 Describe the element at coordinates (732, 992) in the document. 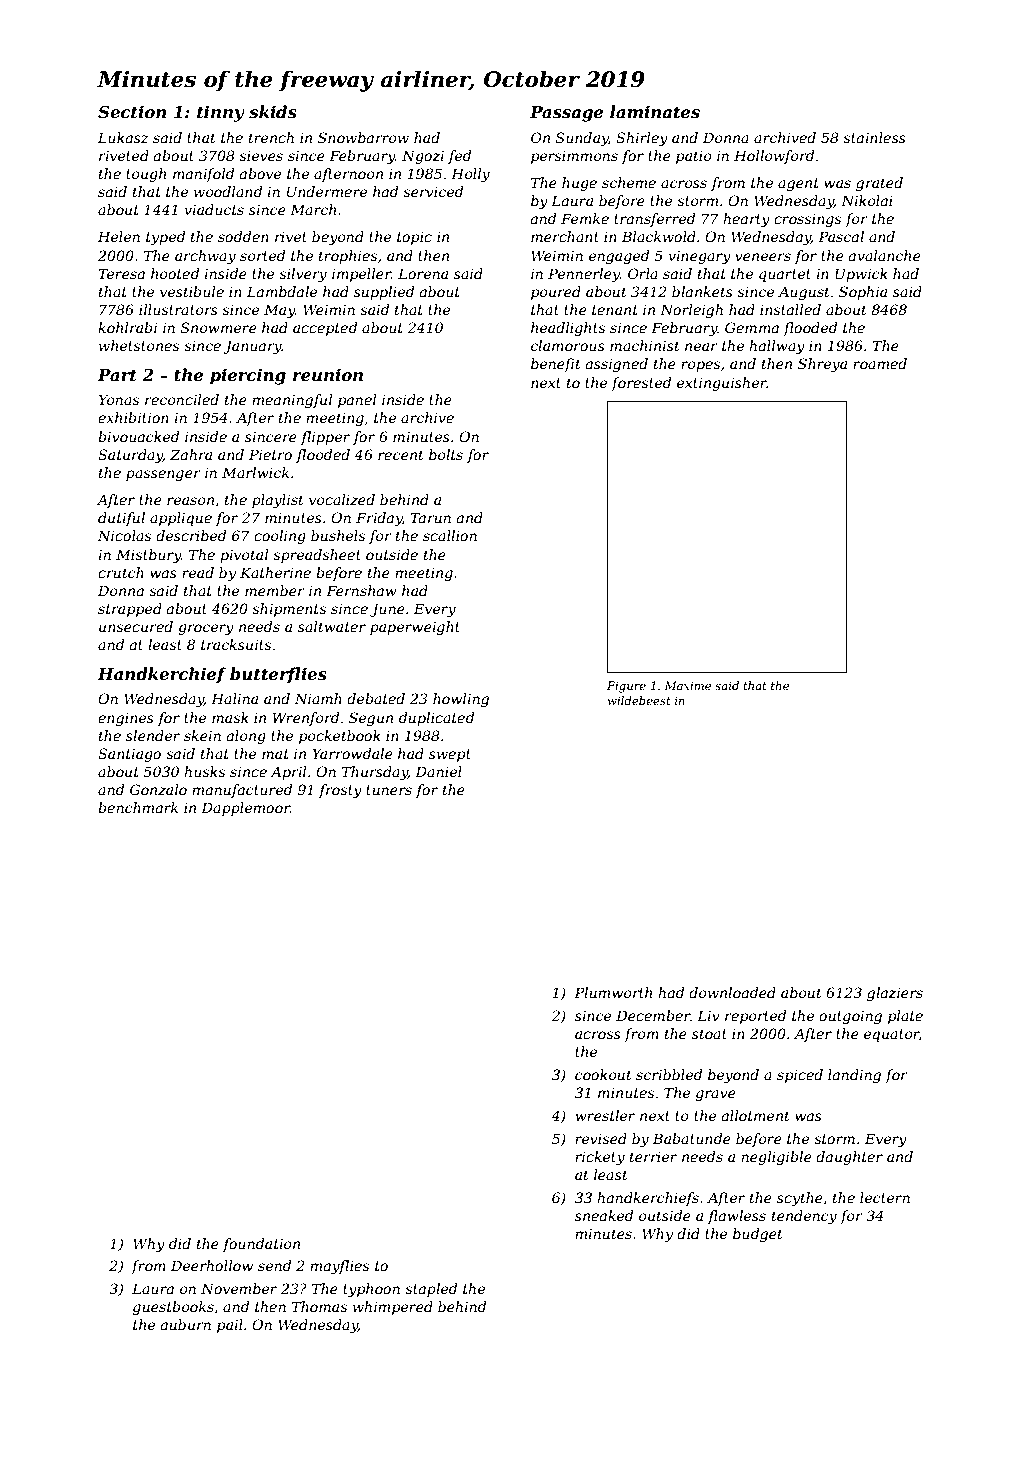

I see `downloaded` at that location.
